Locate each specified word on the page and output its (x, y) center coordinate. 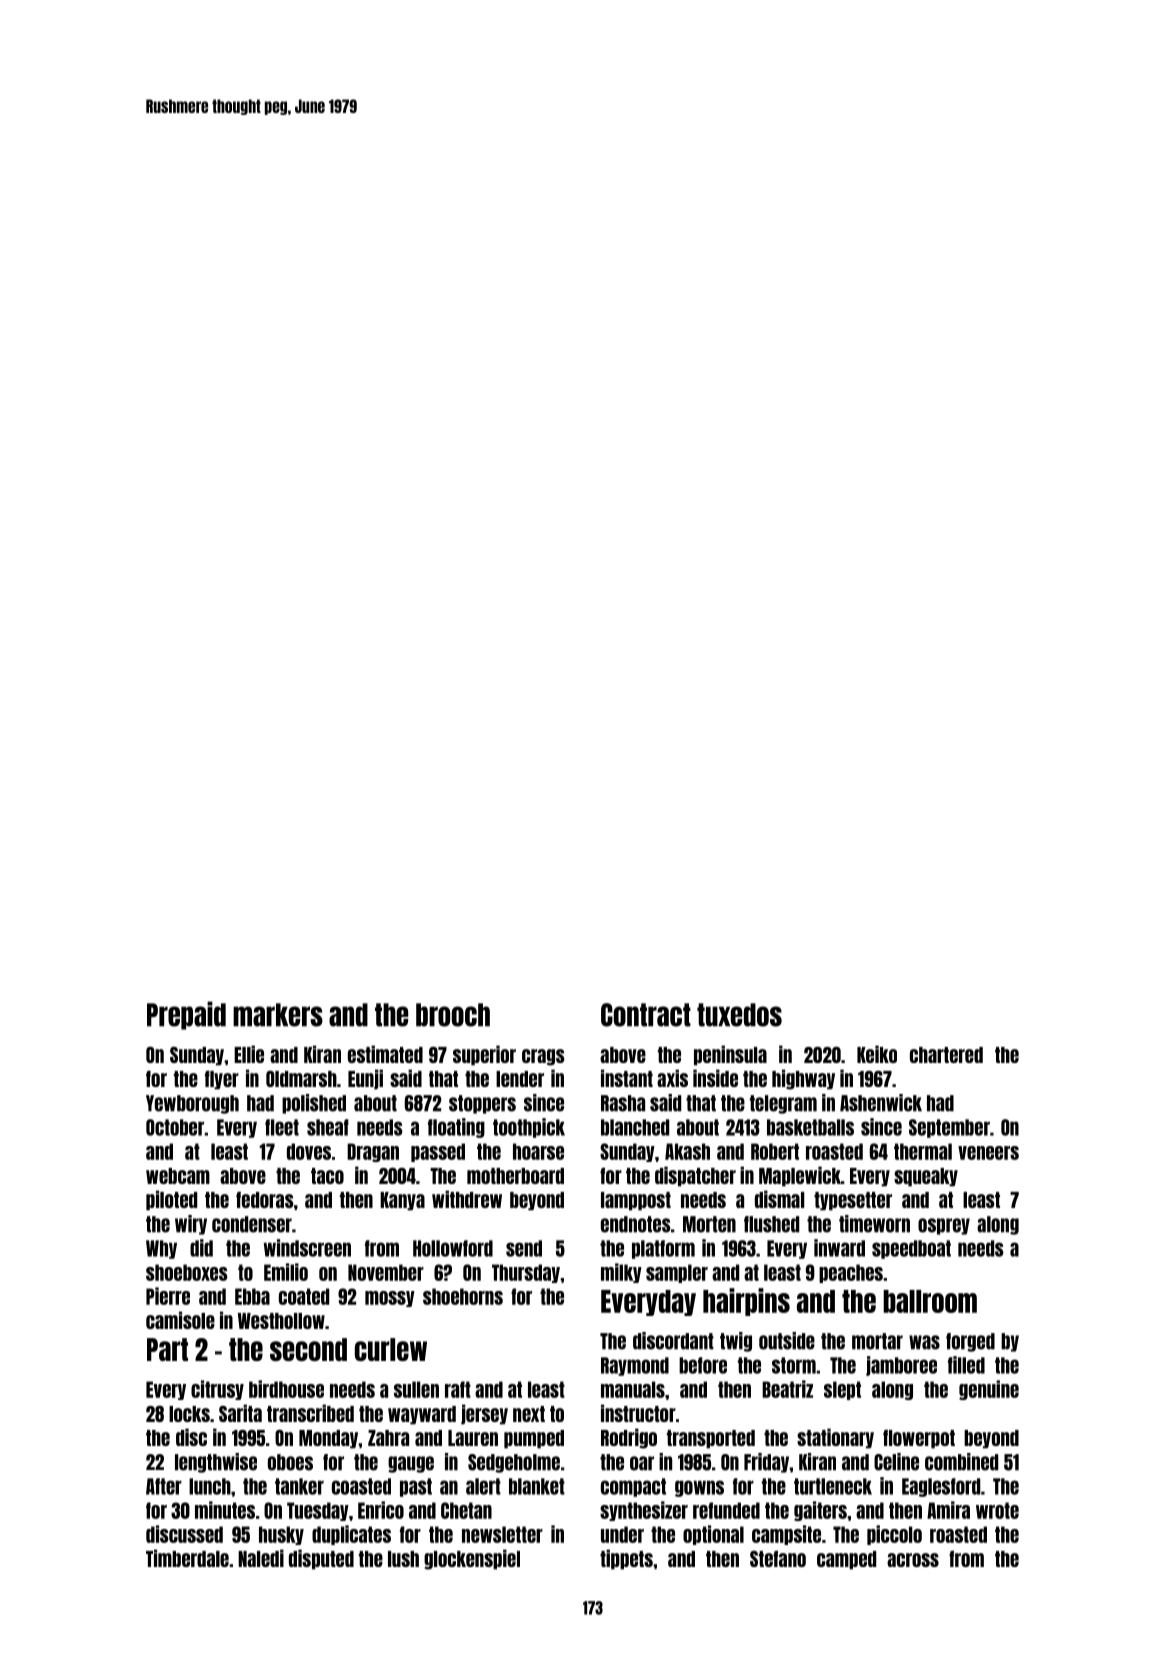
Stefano (778, 1558)
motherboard (515, 1176)
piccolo (894, 1535)
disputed (321, 1559)
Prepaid (186, 1015)
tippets (626, 1559)
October (175, 1127)
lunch (210, 1486)
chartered (946, 1055)
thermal (923, 1151)
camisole (180, 1320)
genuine (989, 1390)
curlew (391, 1349)
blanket (537, 1486)
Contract (646, 1015)
